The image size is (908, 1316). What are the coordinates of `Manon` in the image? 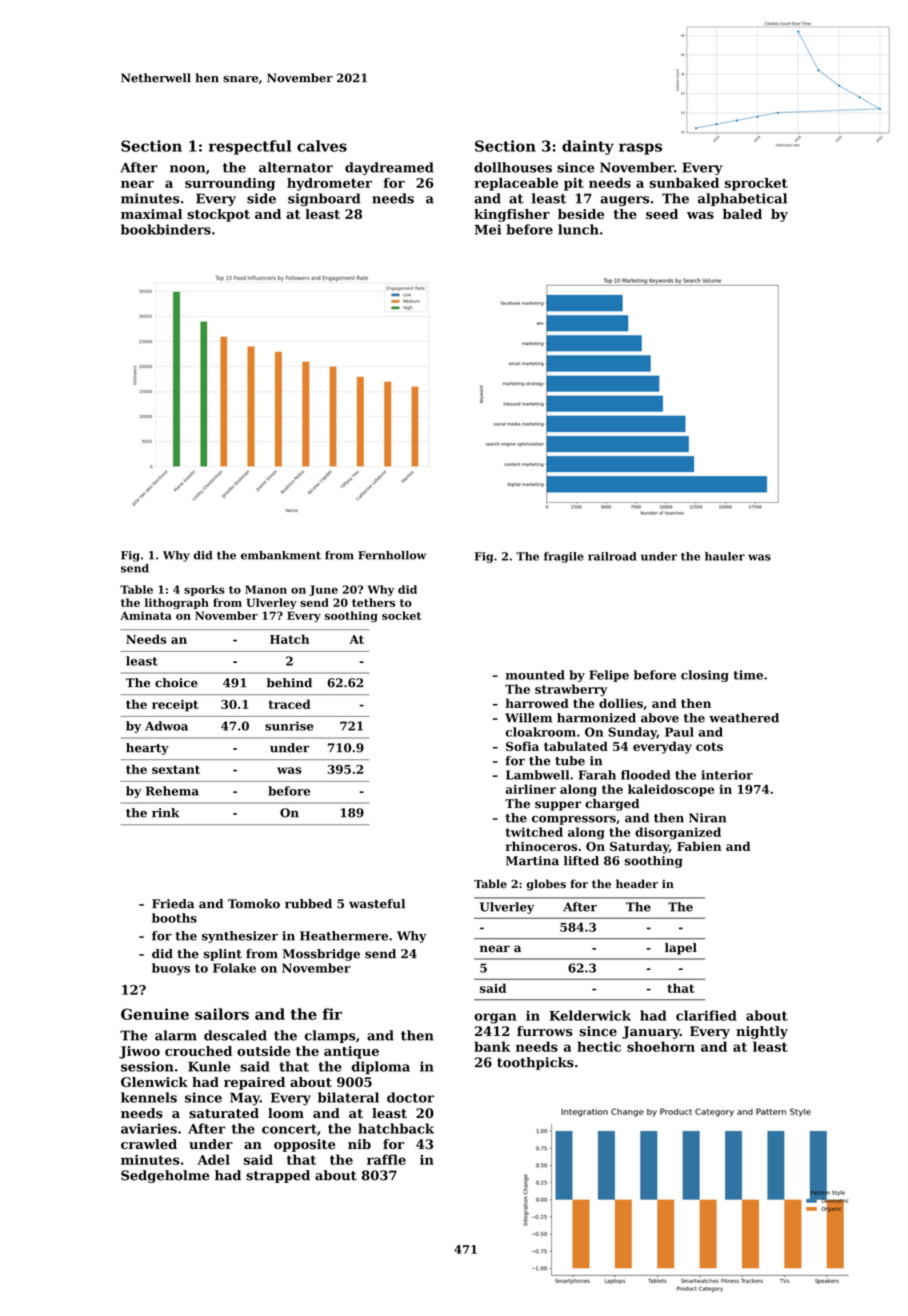 It's located at (266, 589).
